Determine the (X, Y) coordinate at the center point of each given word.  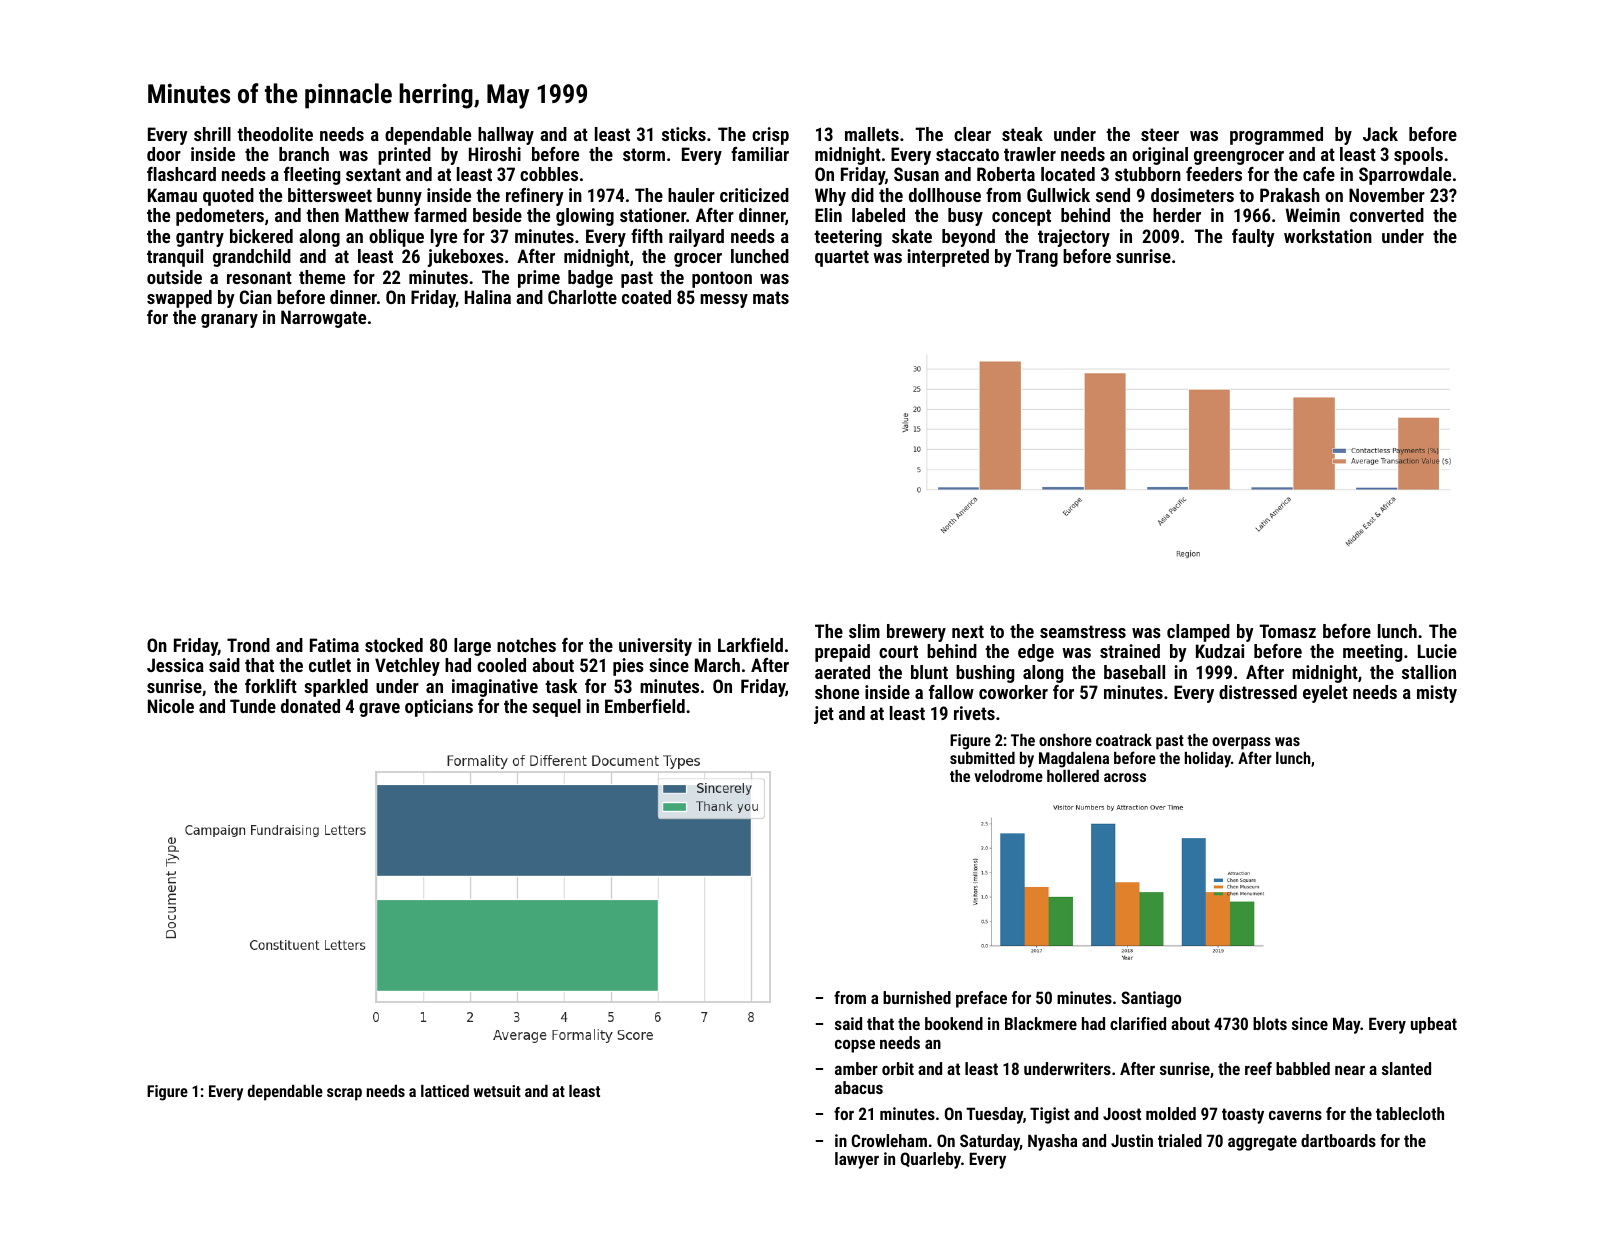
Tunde (253, 706)
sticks (684, 134)
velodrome (1008, 776)
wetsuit (497, 1091)
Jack (1380, 134)
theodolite (275, 134)
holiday (1208, 760)
